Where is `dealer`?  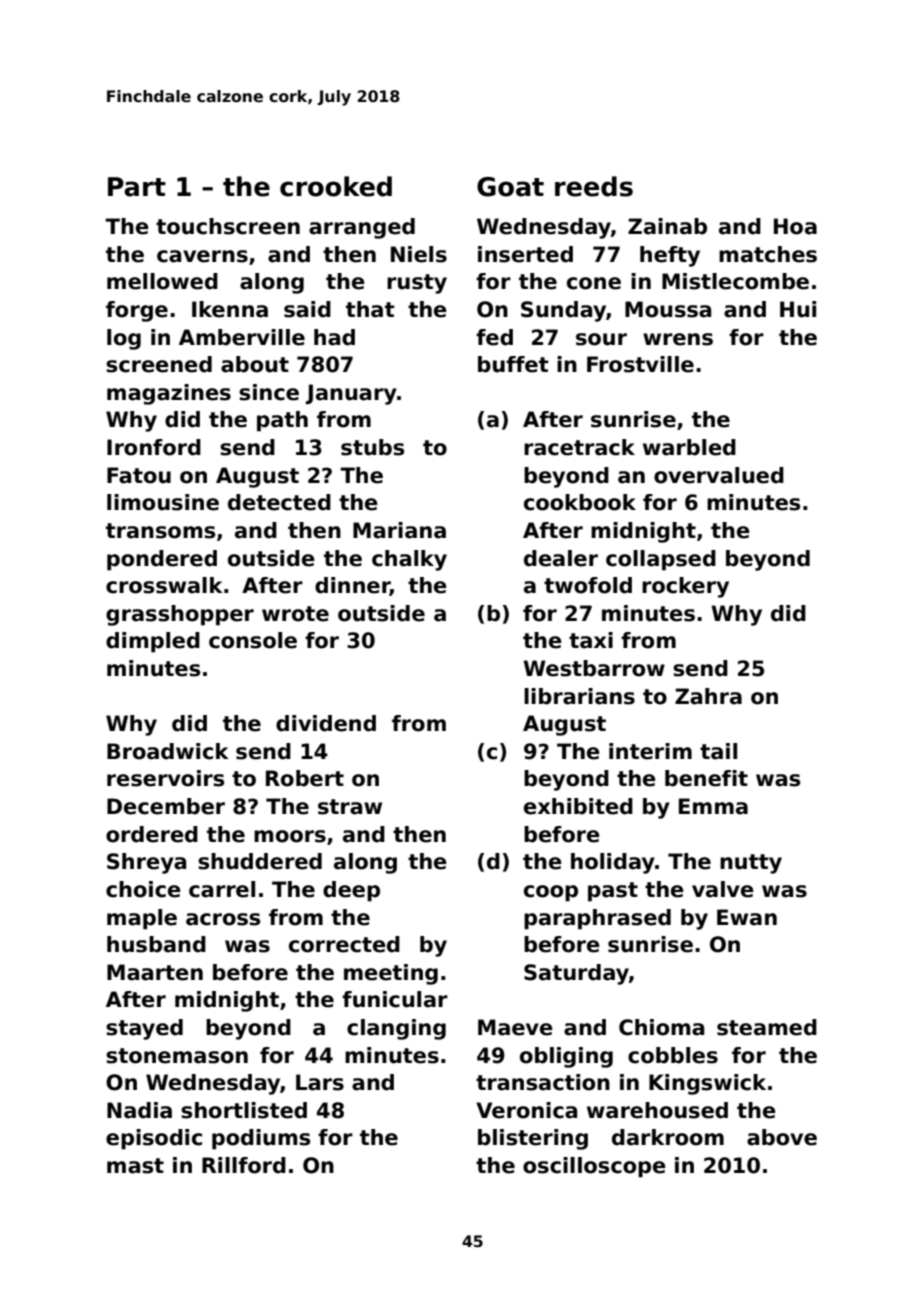 dealer is located at coordinates (561, 558).
